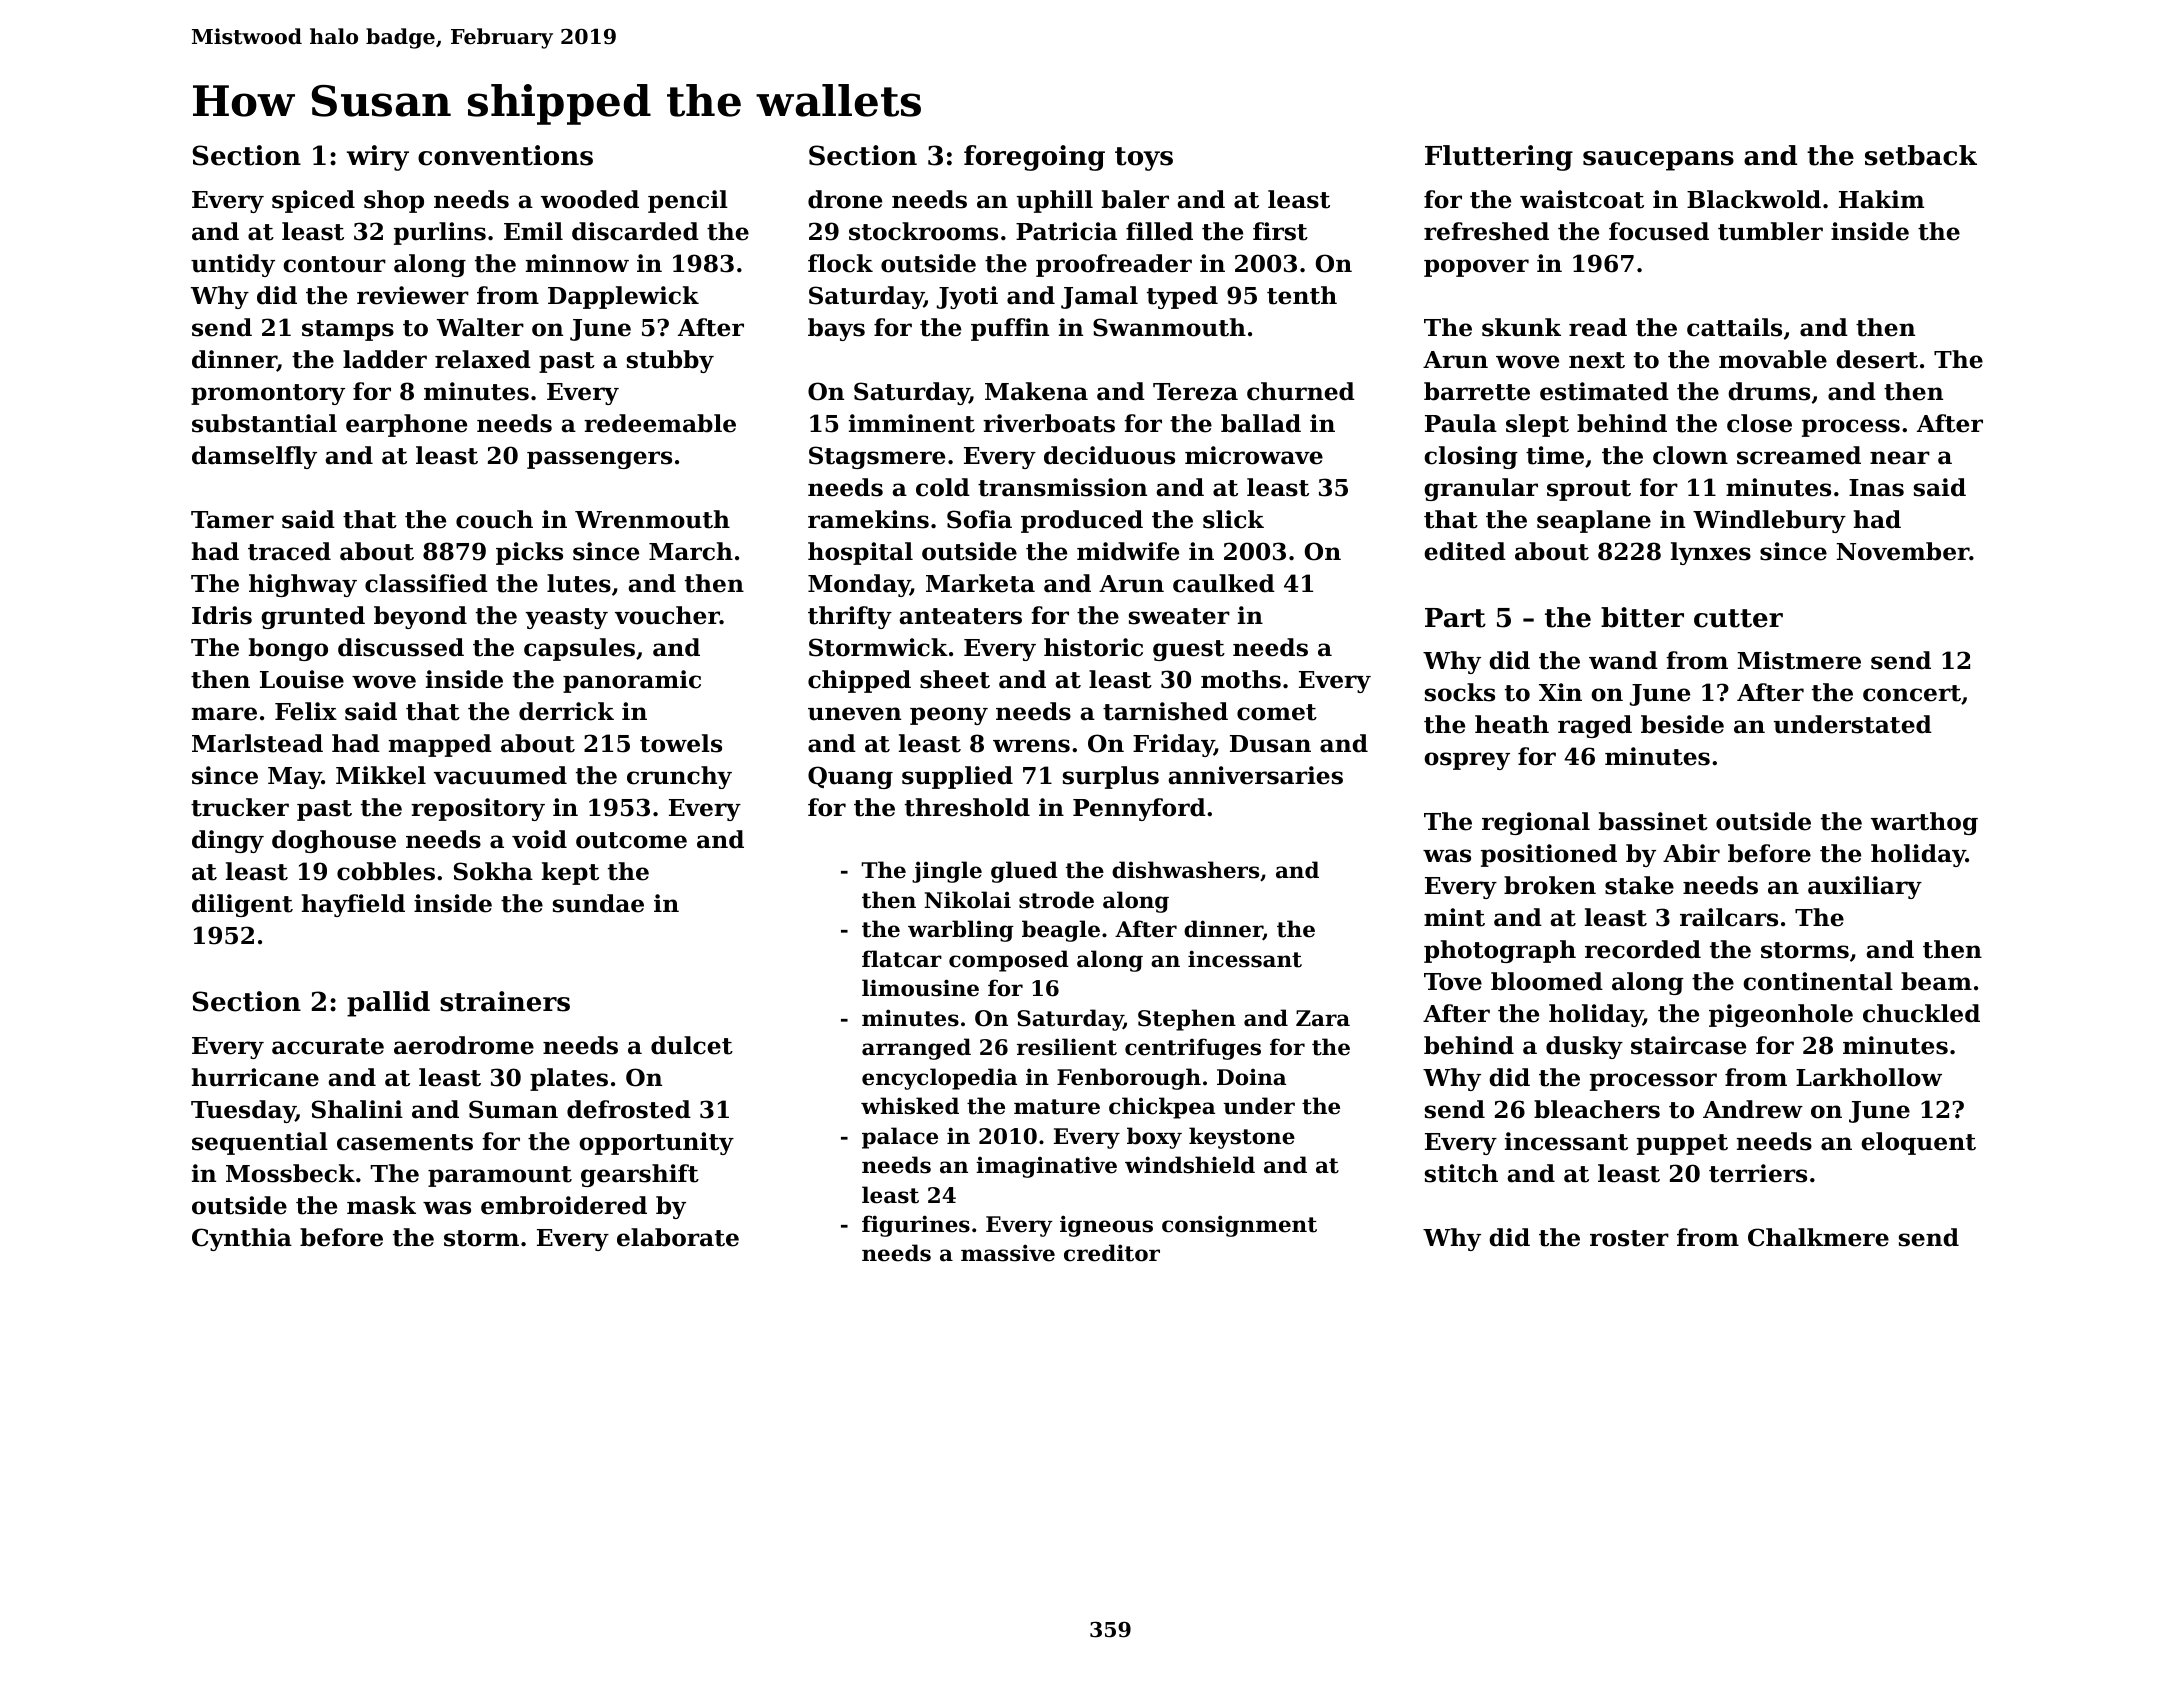  I want to click on relaxed, so click(483, 359).
